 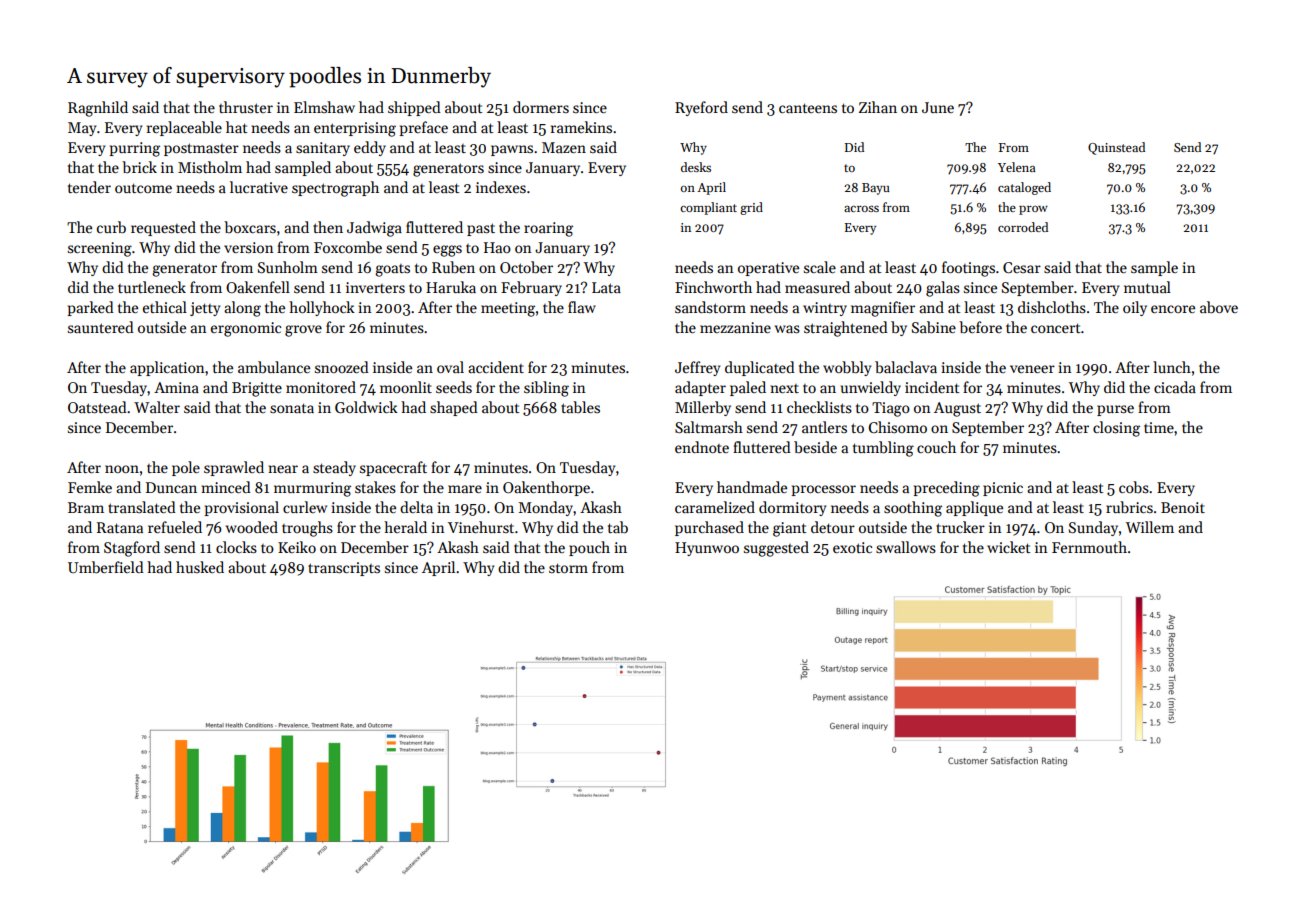 I want to click on postmaster, so click(x=201, y=149).
